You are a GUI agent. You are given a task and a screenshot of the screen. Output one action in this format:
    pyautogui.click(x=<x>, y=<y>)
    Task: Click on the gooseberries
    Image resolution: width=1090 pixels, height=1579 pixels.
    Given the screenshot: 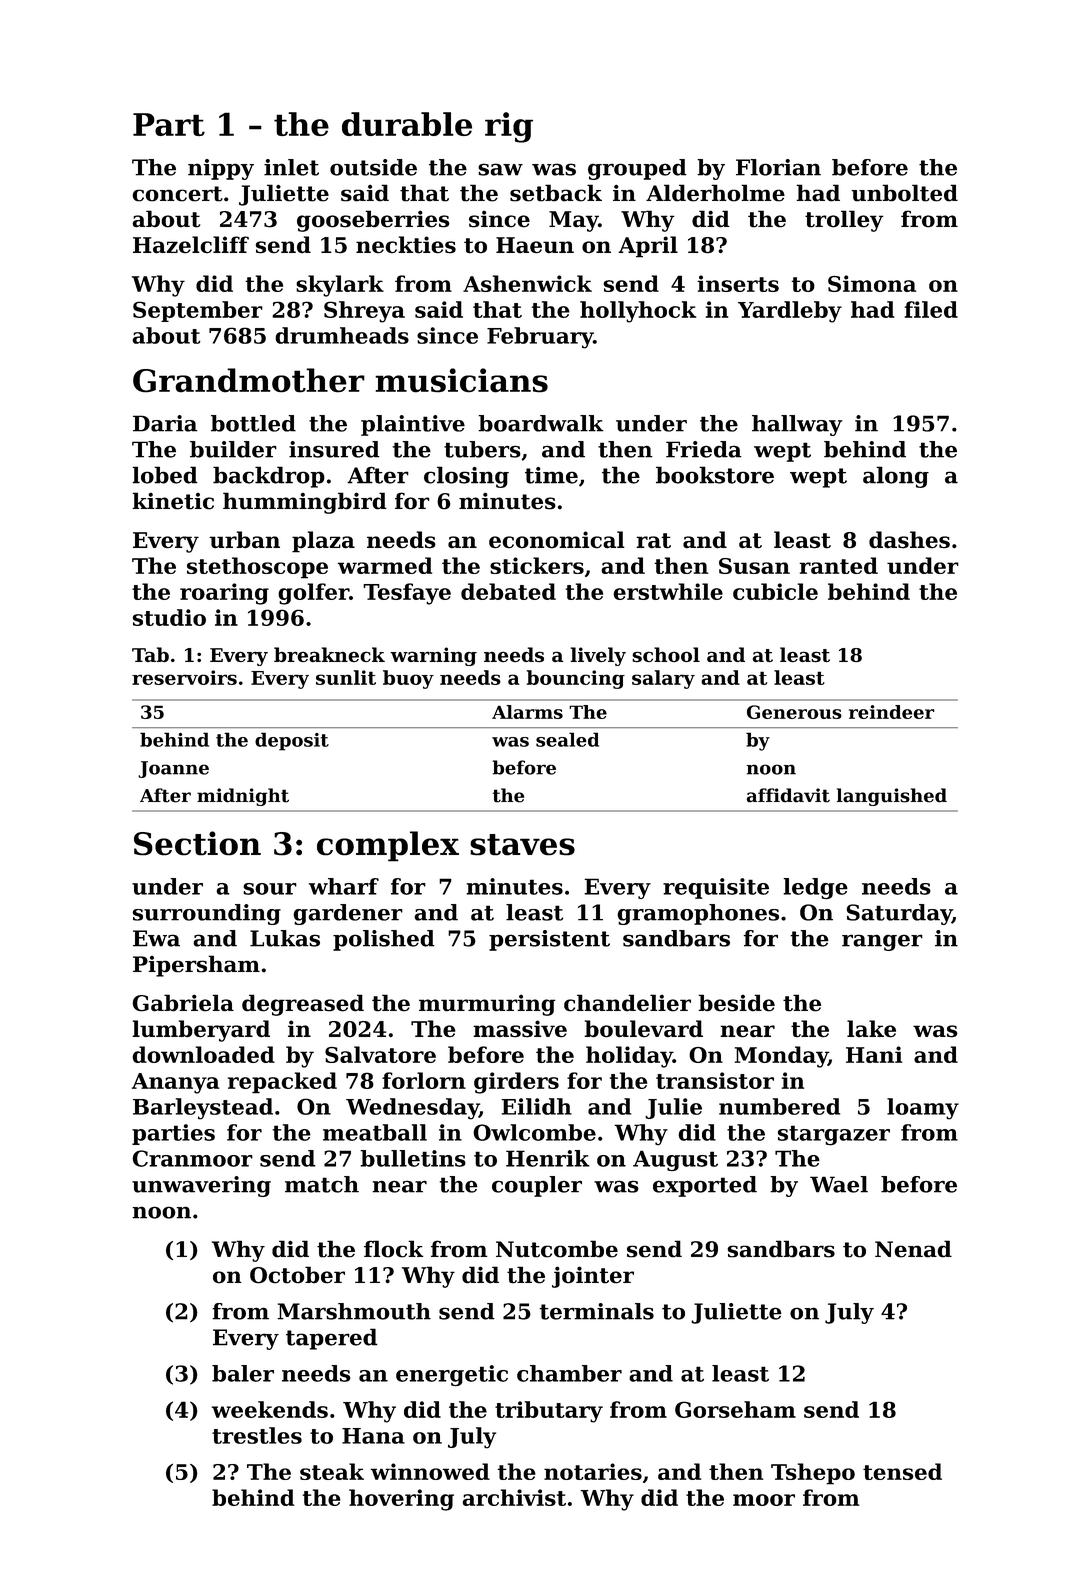 What is the action you would take?
    pyautogui.click(x=373, y=221)
